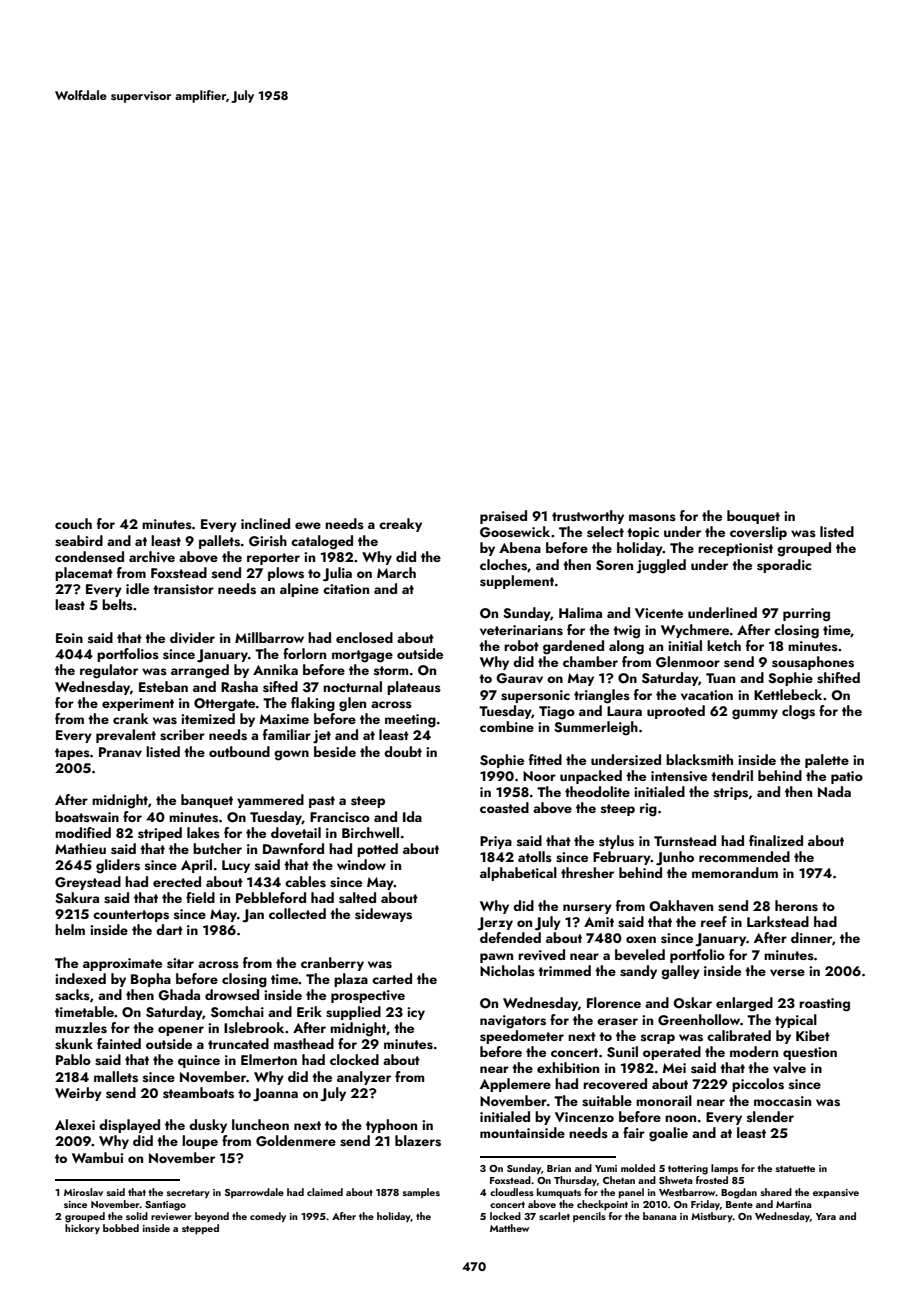 The image size is (924, 1311). What do you see at coordinates (73, 523) in the screenshot?
I see `couch` at bounding box center [73, 523].
